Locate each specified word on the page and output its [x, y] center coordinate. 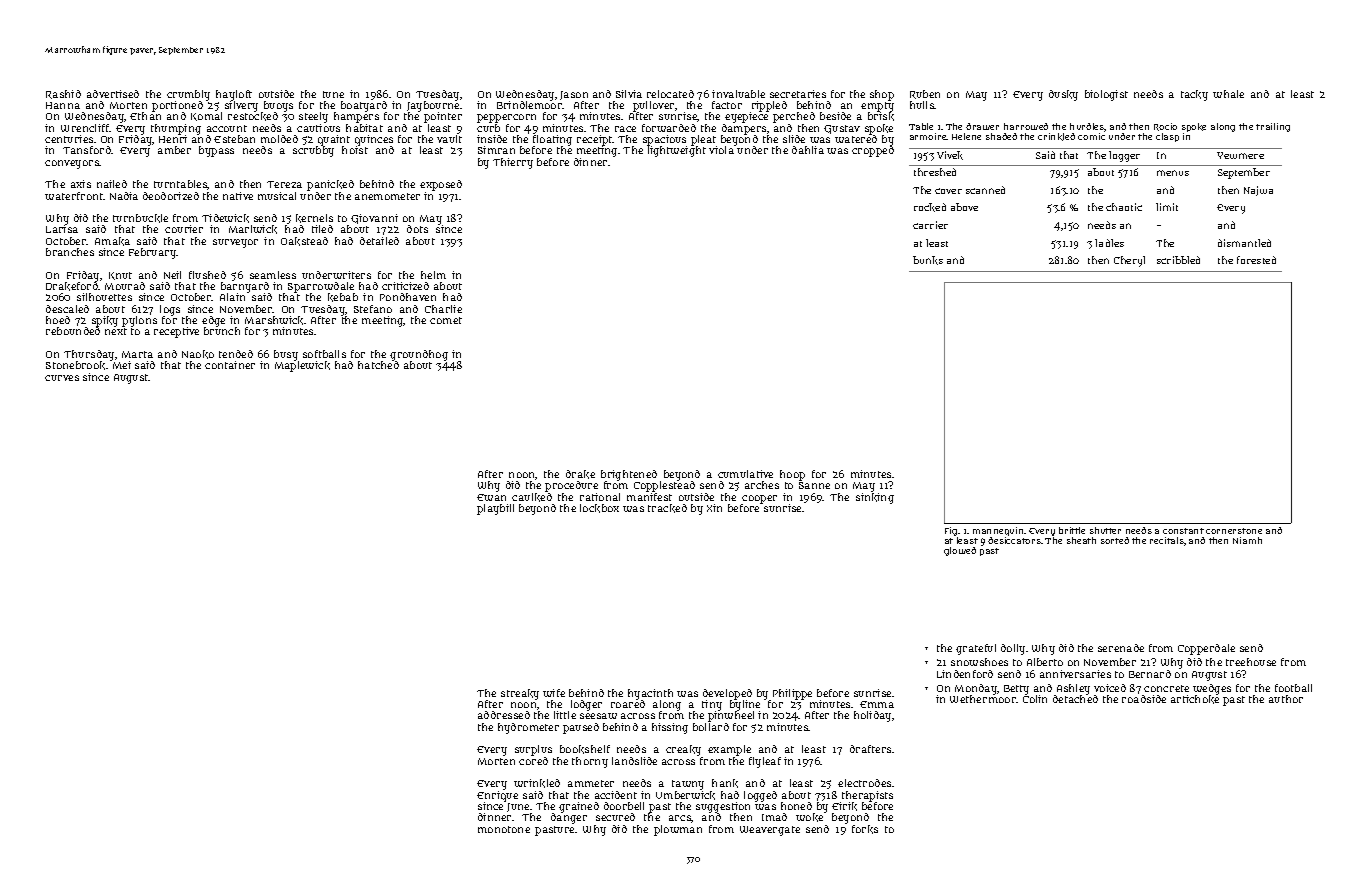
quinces [374, 140]
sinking [875, 498]
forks [865, 829]
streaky [520, 694]
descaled [67, 309]
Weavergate [770, 831]
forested [1256, 260]
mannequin [998, 531]
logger [1124, 156]
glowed [960, 551]
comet [446, 320]
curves [62, 378]
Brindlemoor [530, 105]
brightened [629, 475]
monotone [504, 829]
